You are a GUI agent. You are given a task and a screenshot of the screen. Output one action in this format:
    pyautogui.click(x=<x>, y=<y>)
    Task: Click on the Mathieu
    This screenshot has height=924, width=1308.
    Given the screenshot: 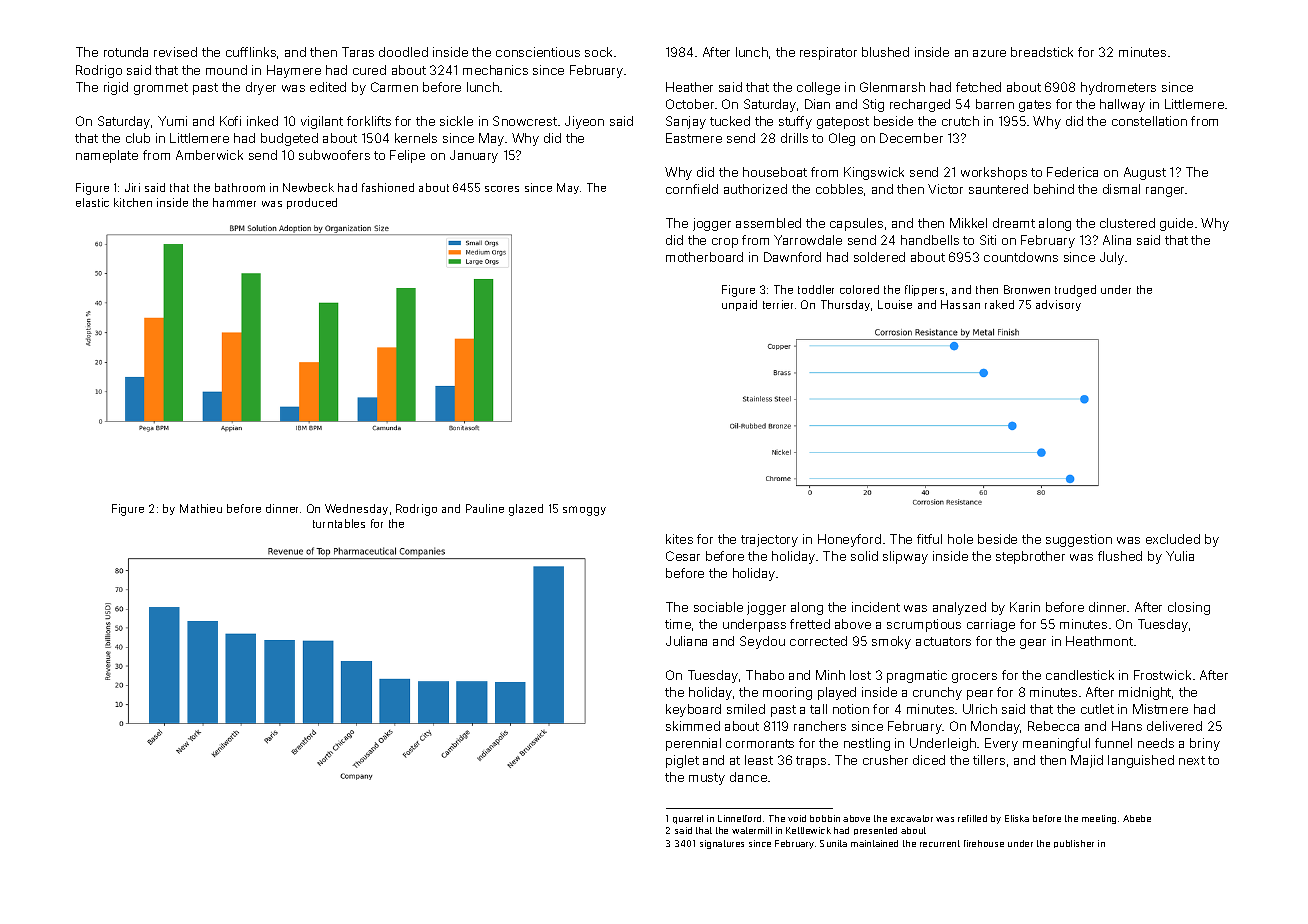 What is the action you would take?
    pyautogui.click(x=201, y=508)
